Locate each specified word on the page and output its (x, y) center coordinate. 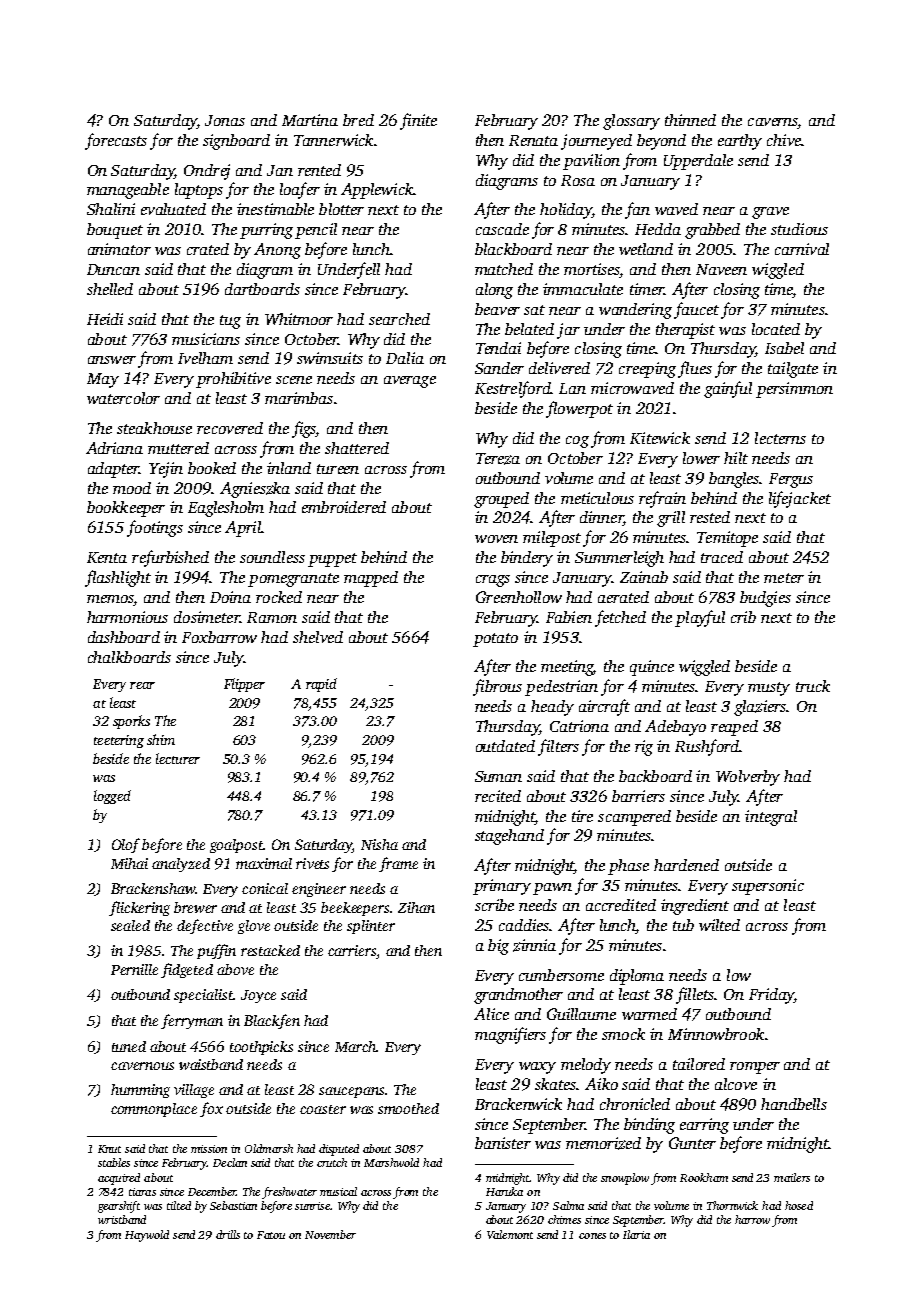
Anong (277, 251)
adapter (113, 470)
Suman (498, 776)
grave (770, 213)
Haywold (147, 1236)
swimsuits (330, 358)
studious (799, 229)
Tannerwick (333, 140)
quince (652, 668)
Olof (126, 845)
